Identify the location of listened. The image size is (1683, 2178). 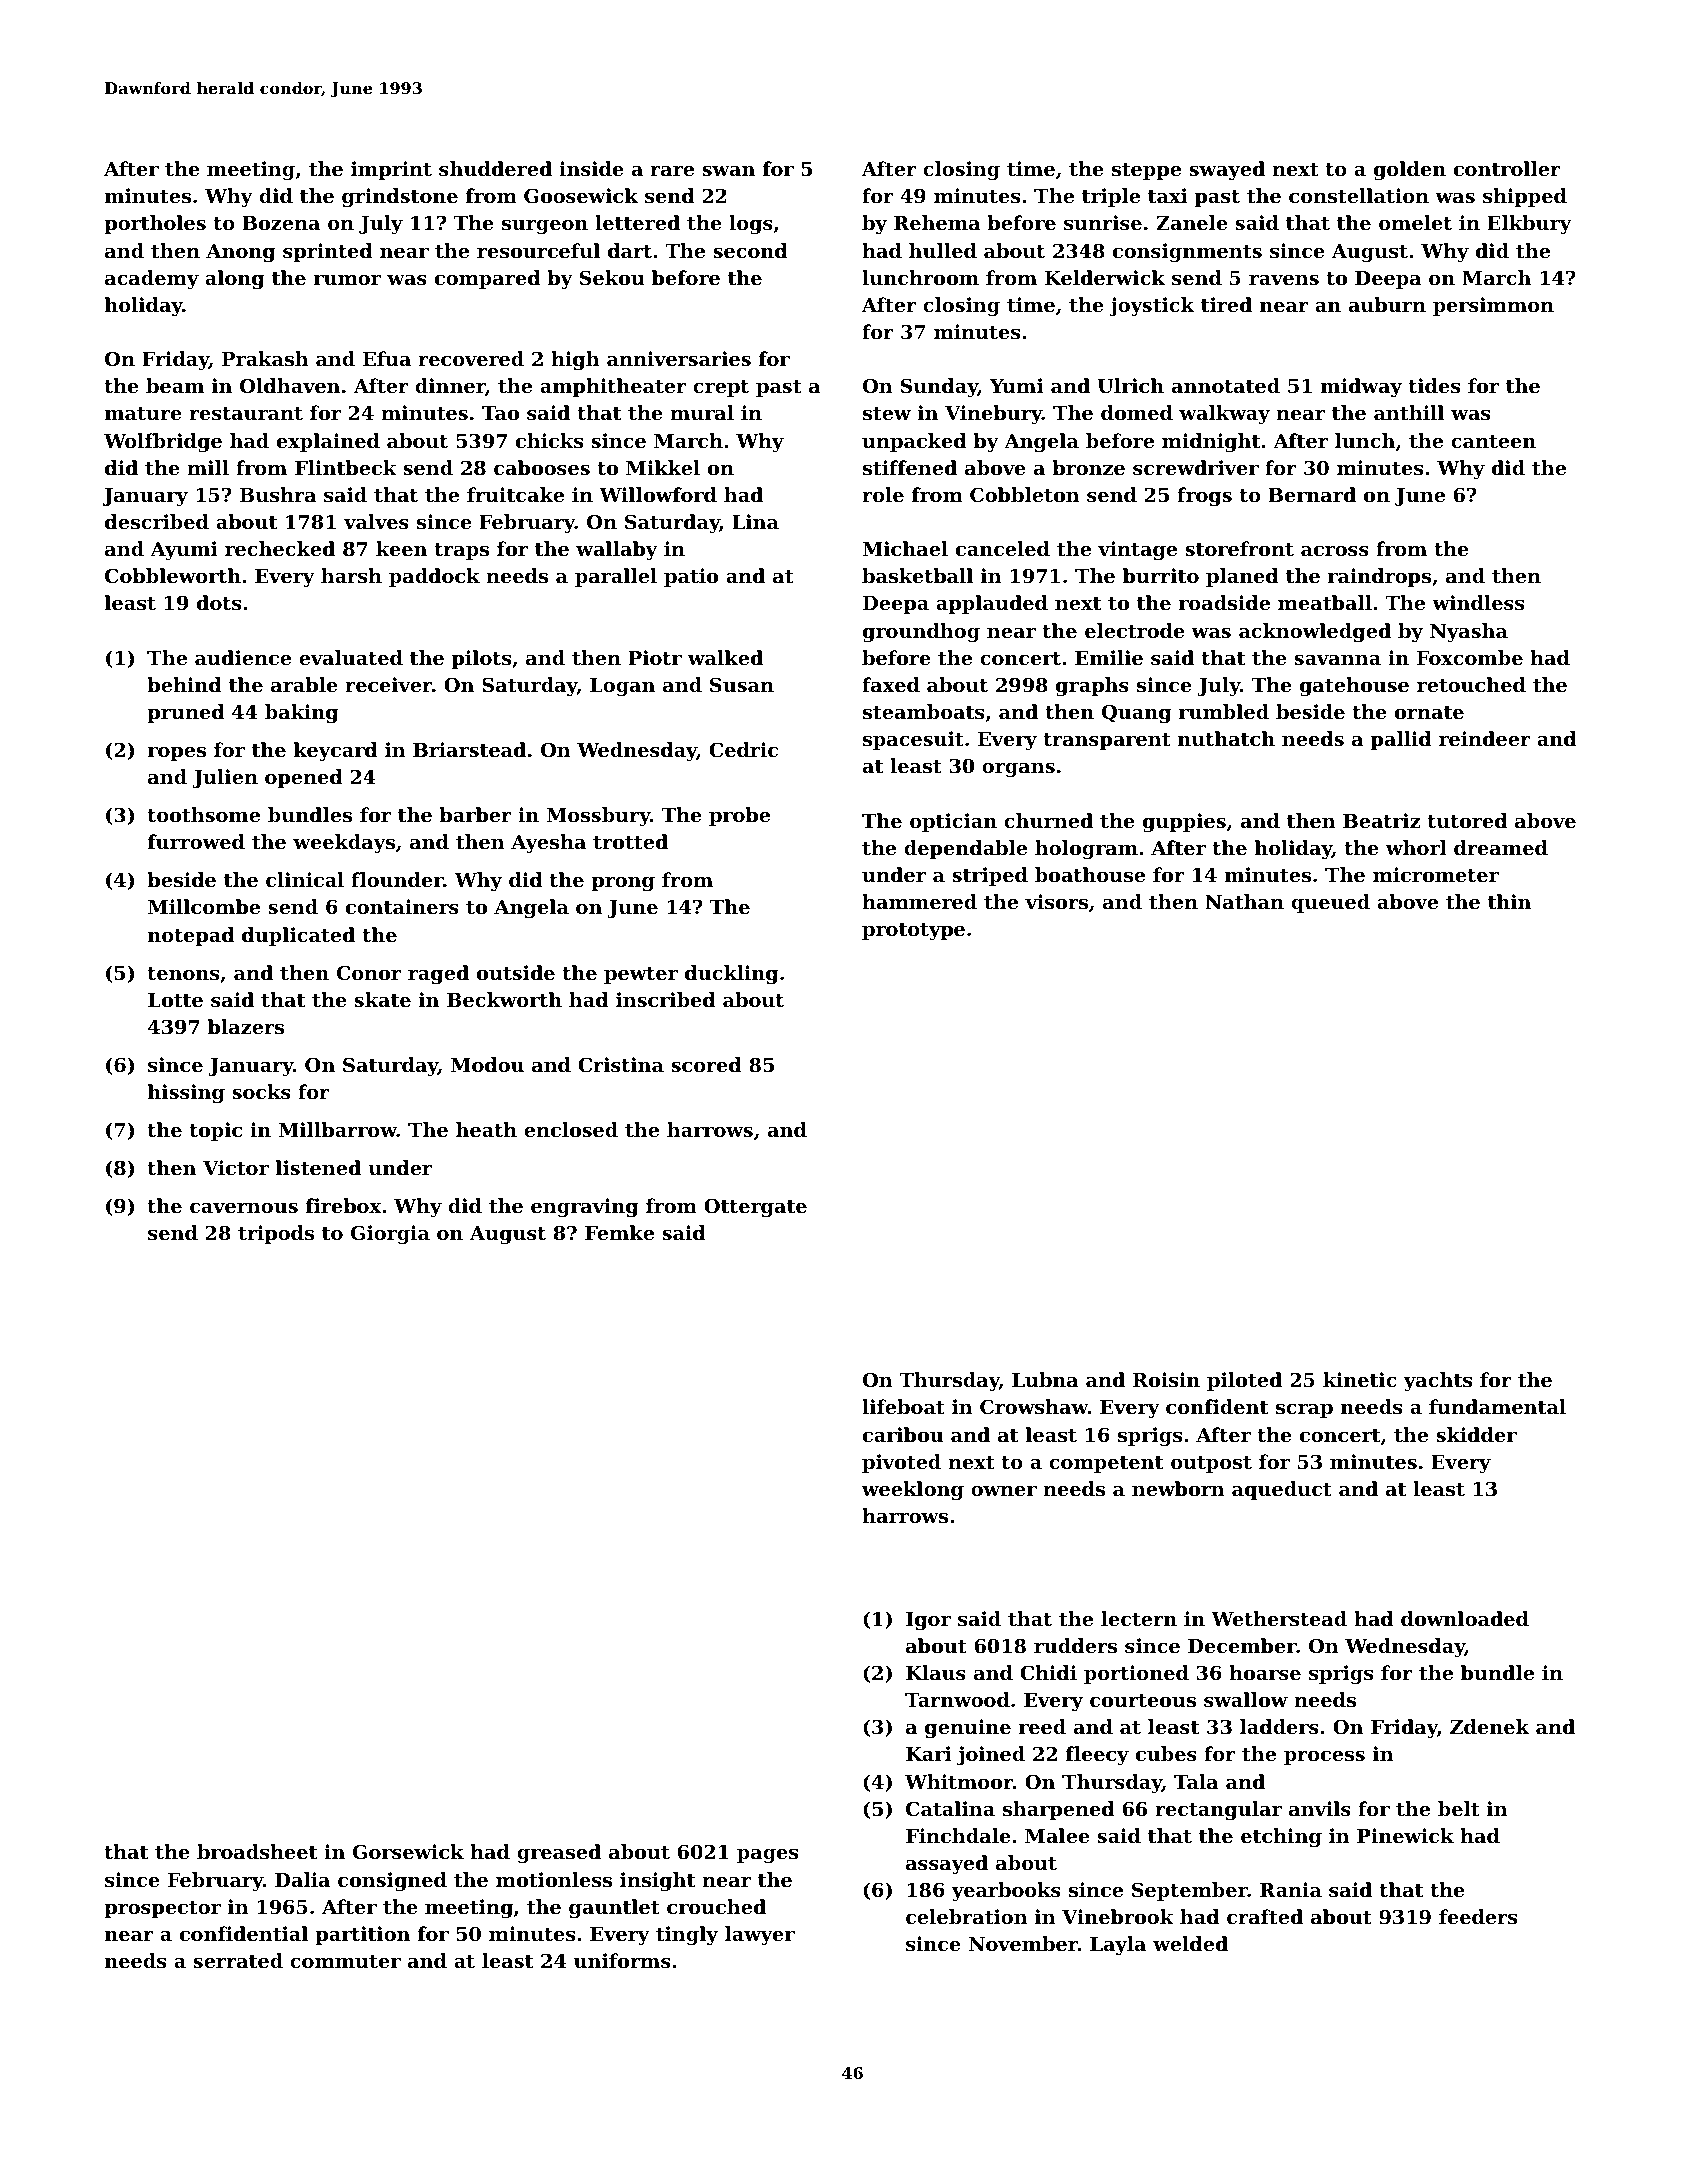
(318, 1168).
